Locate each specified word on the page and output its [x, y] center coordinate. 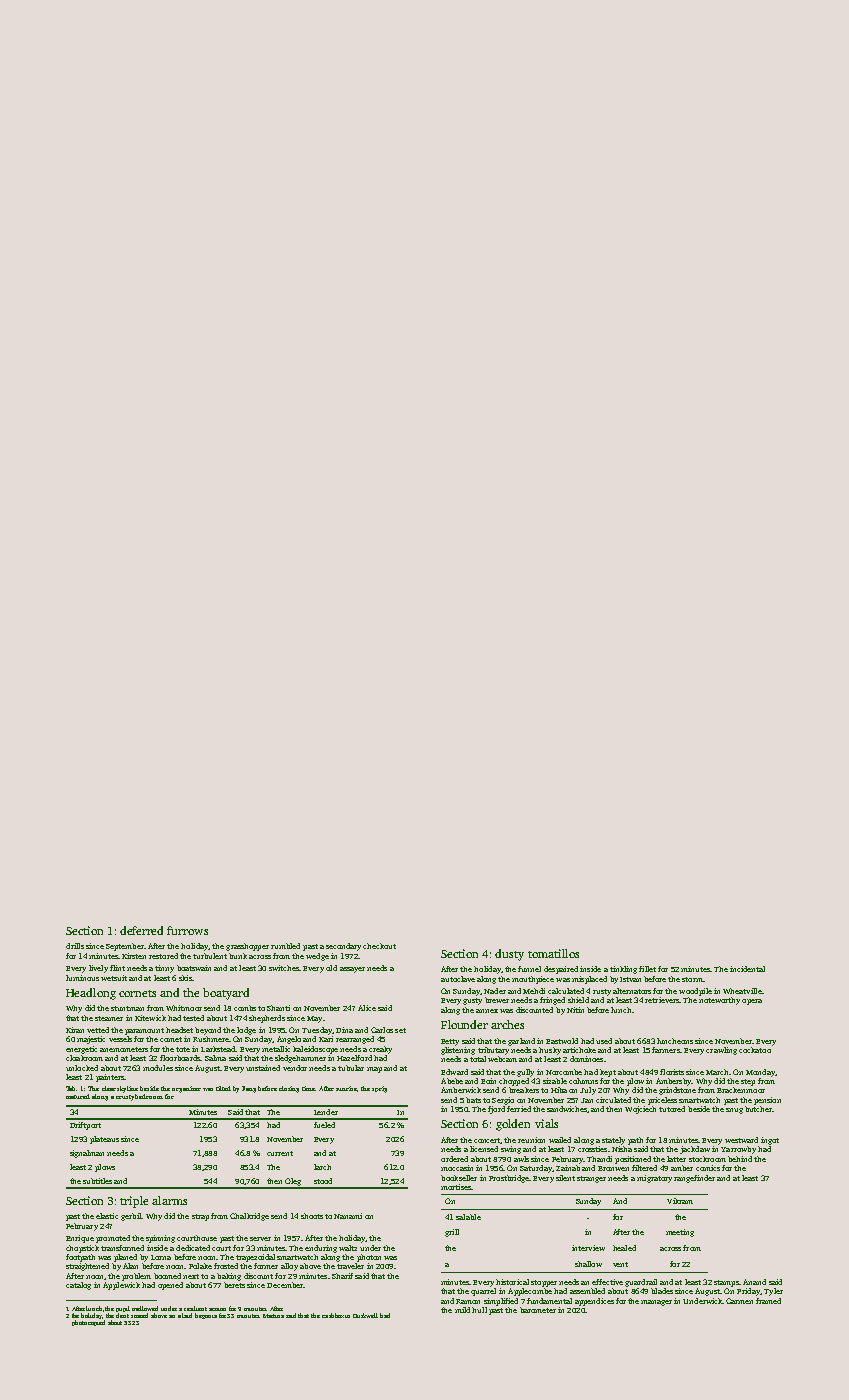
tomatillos [553, 953]
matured [78, 1096]
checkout [379, 946]
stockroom [707, 1159]
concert [487, 1141]
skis [185, 978]
